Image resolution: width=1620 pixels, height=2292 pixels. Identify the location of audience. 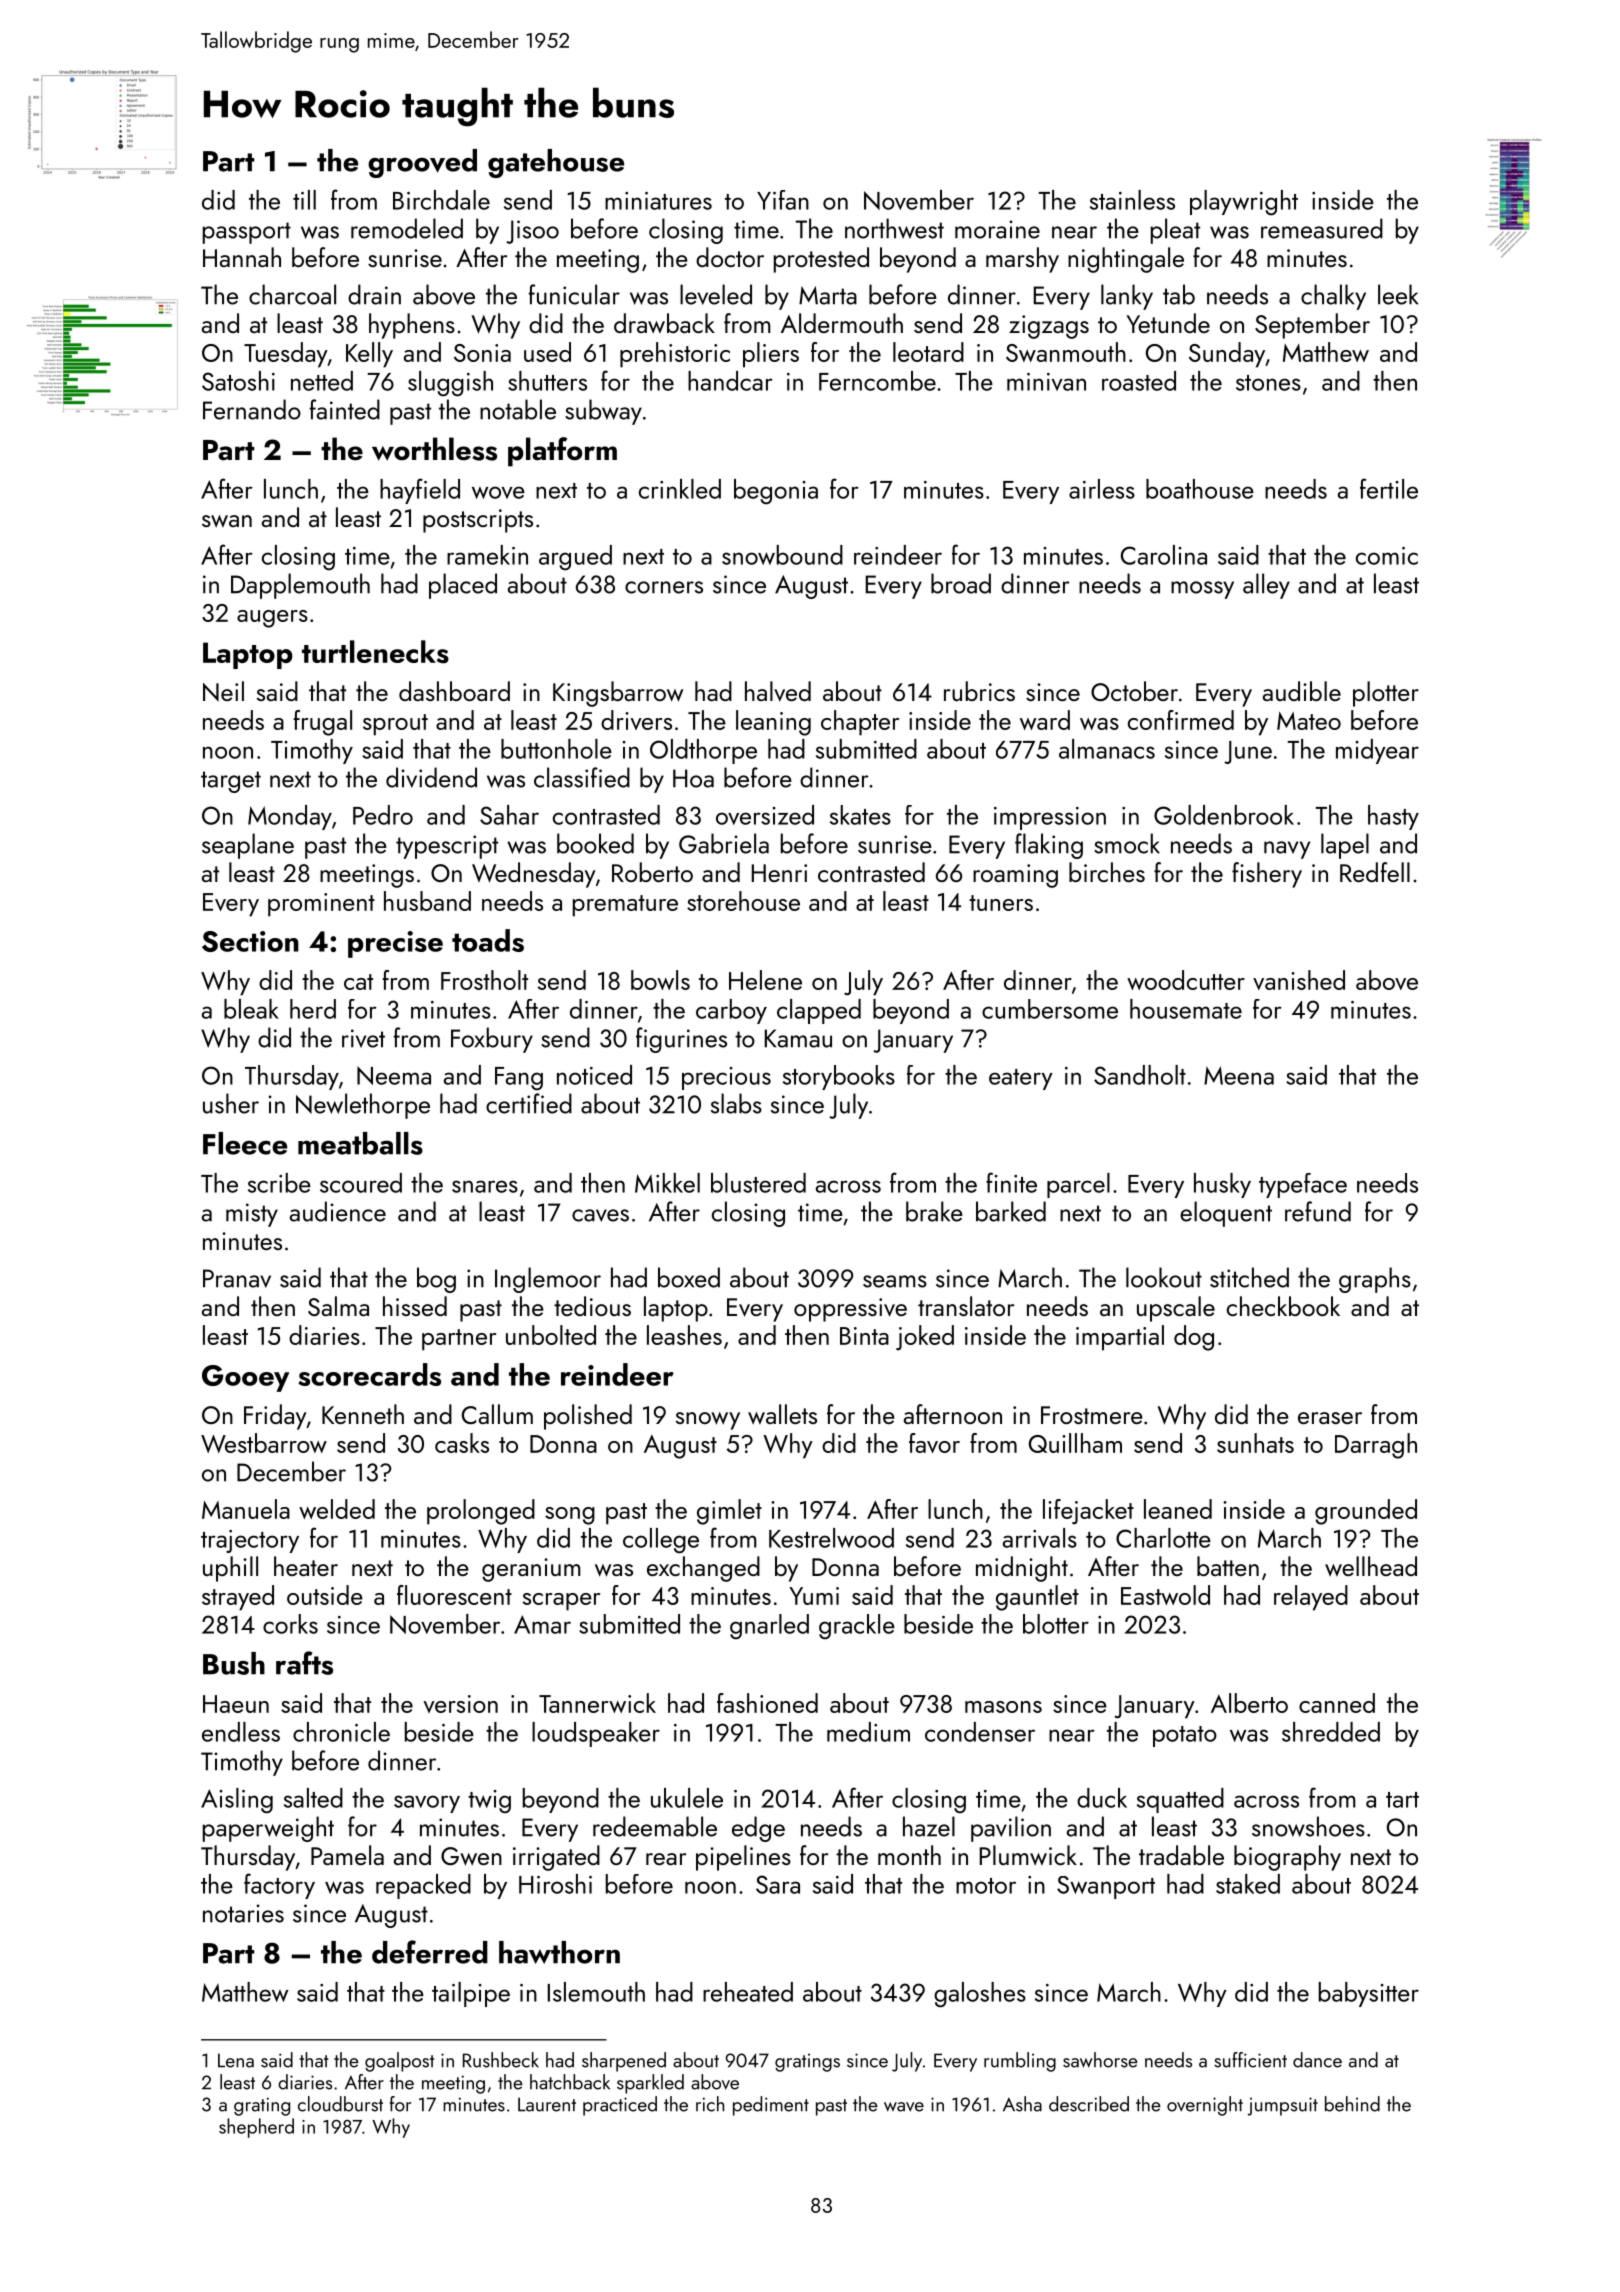
(338, 1211).
